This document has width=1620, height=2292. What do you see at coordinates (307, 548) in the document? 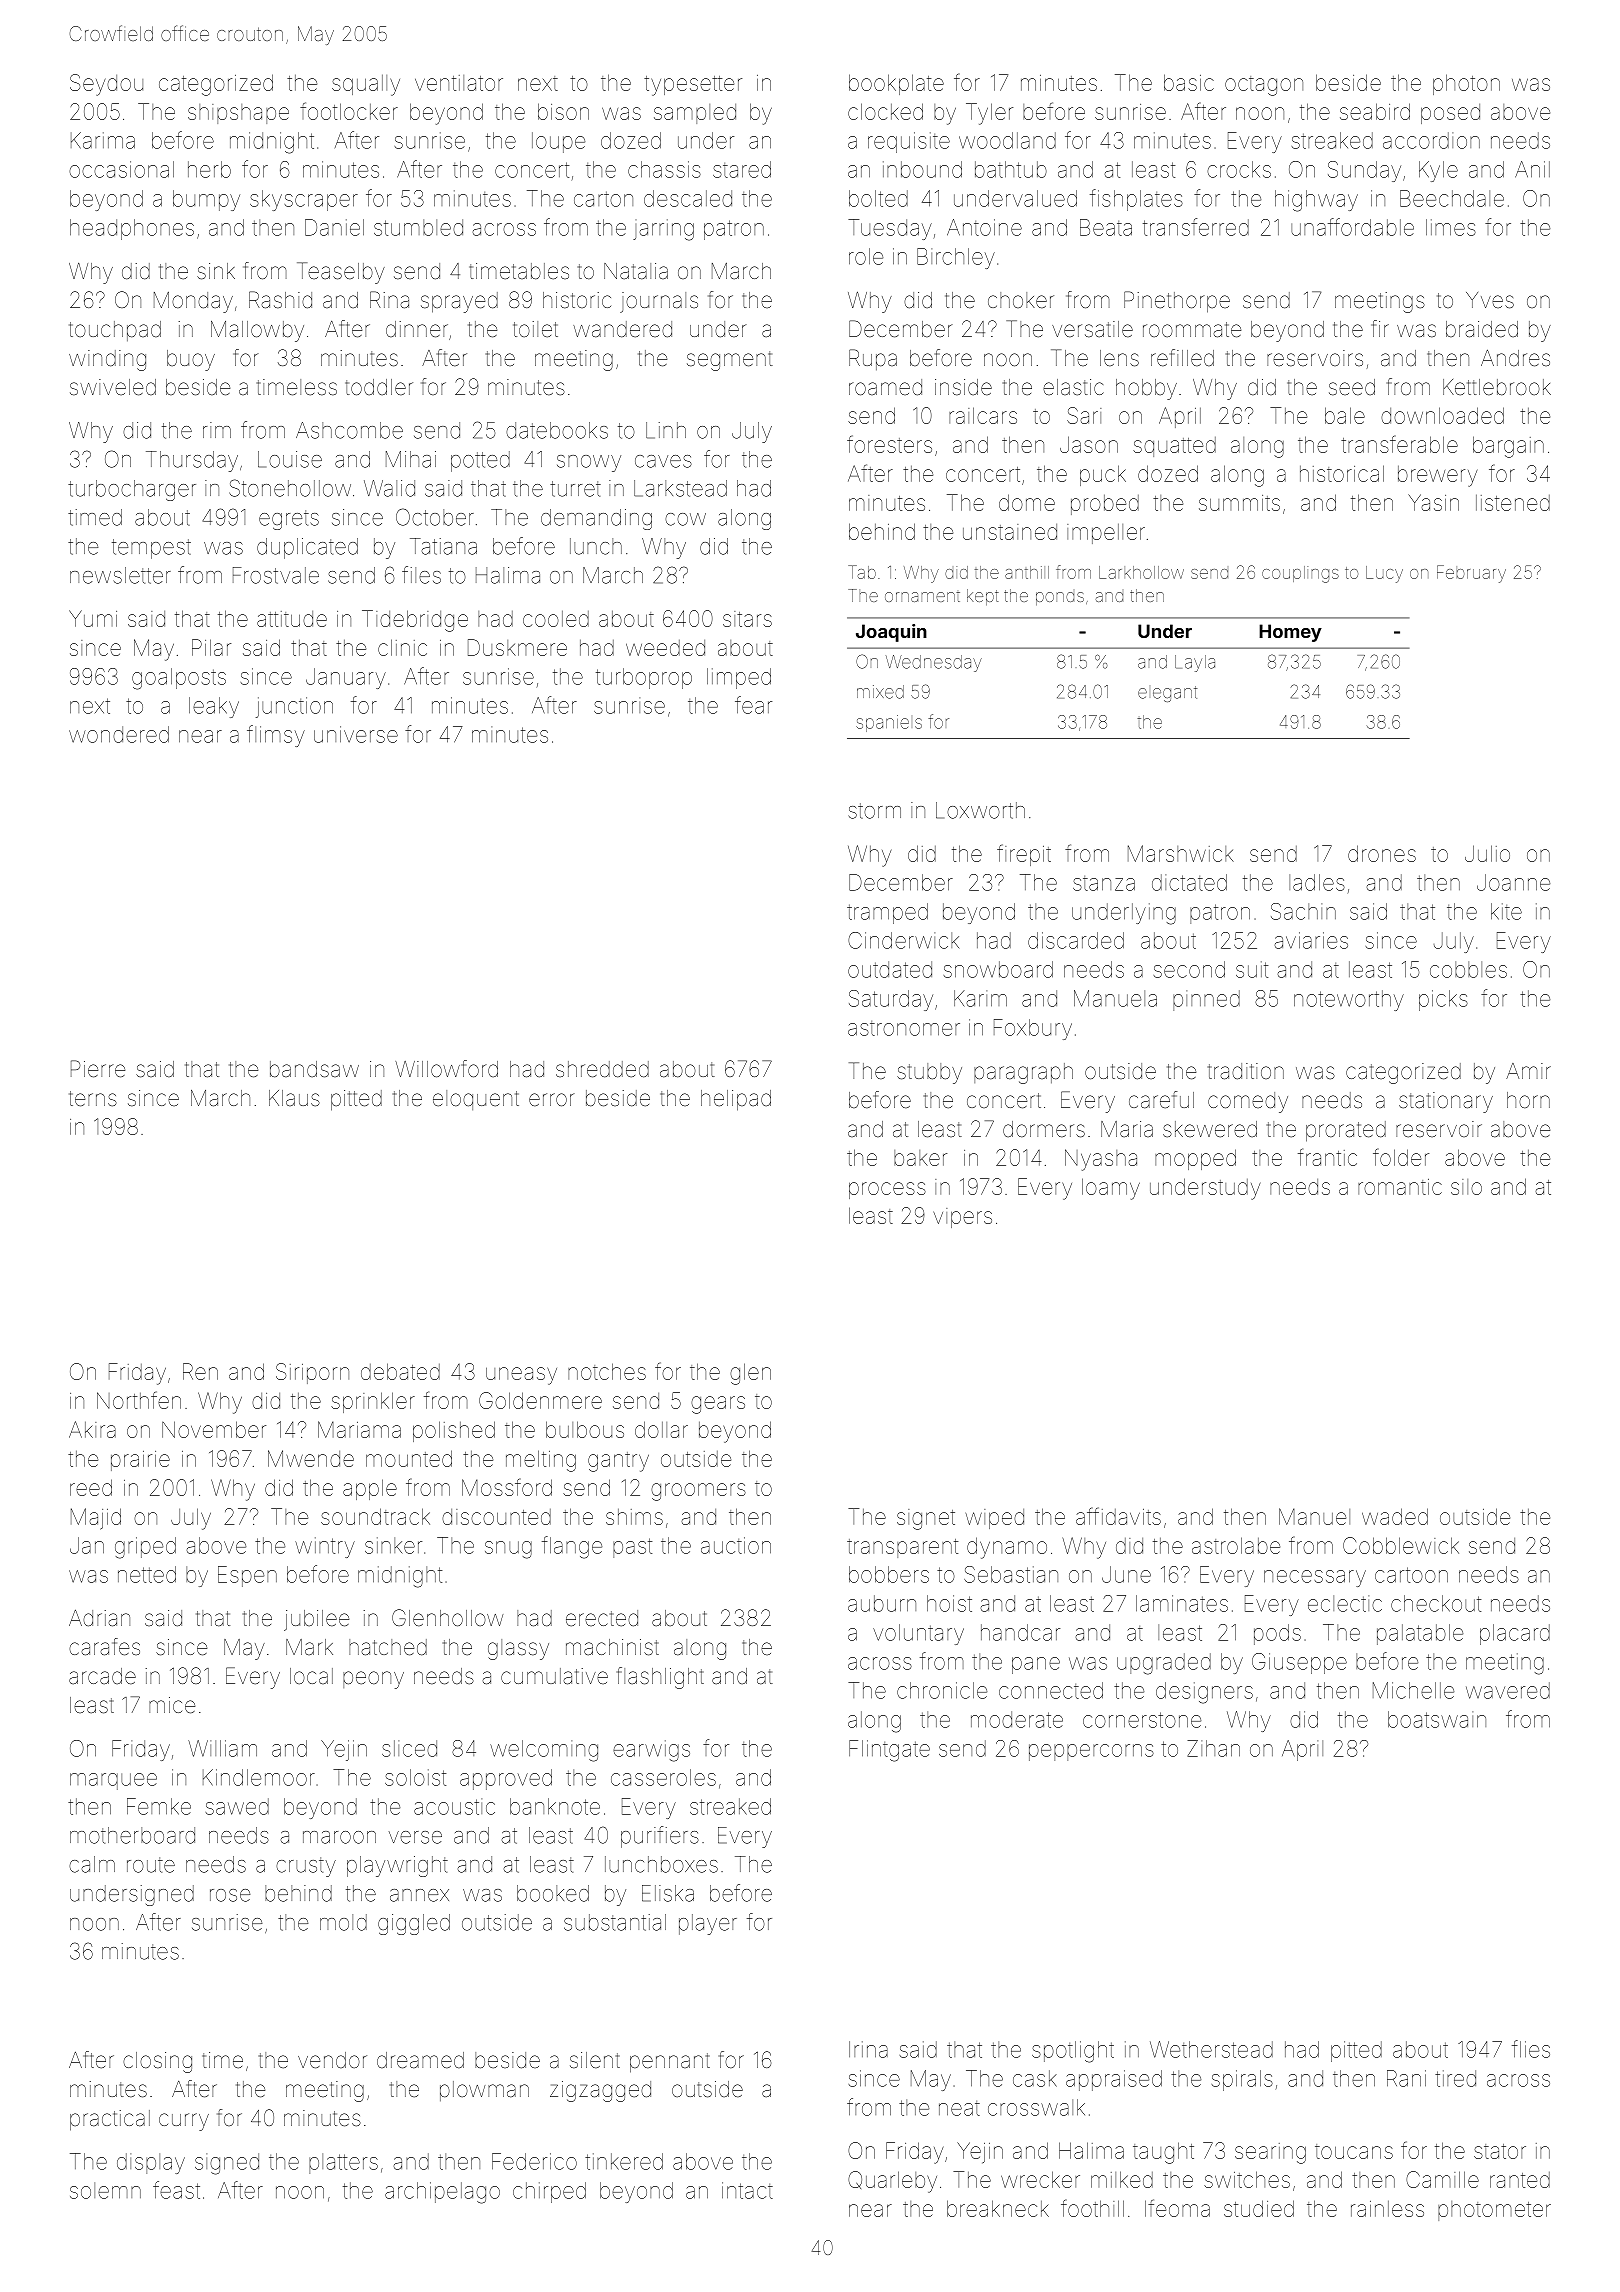
I see `duplicated` at bounding box center [307, 548].
